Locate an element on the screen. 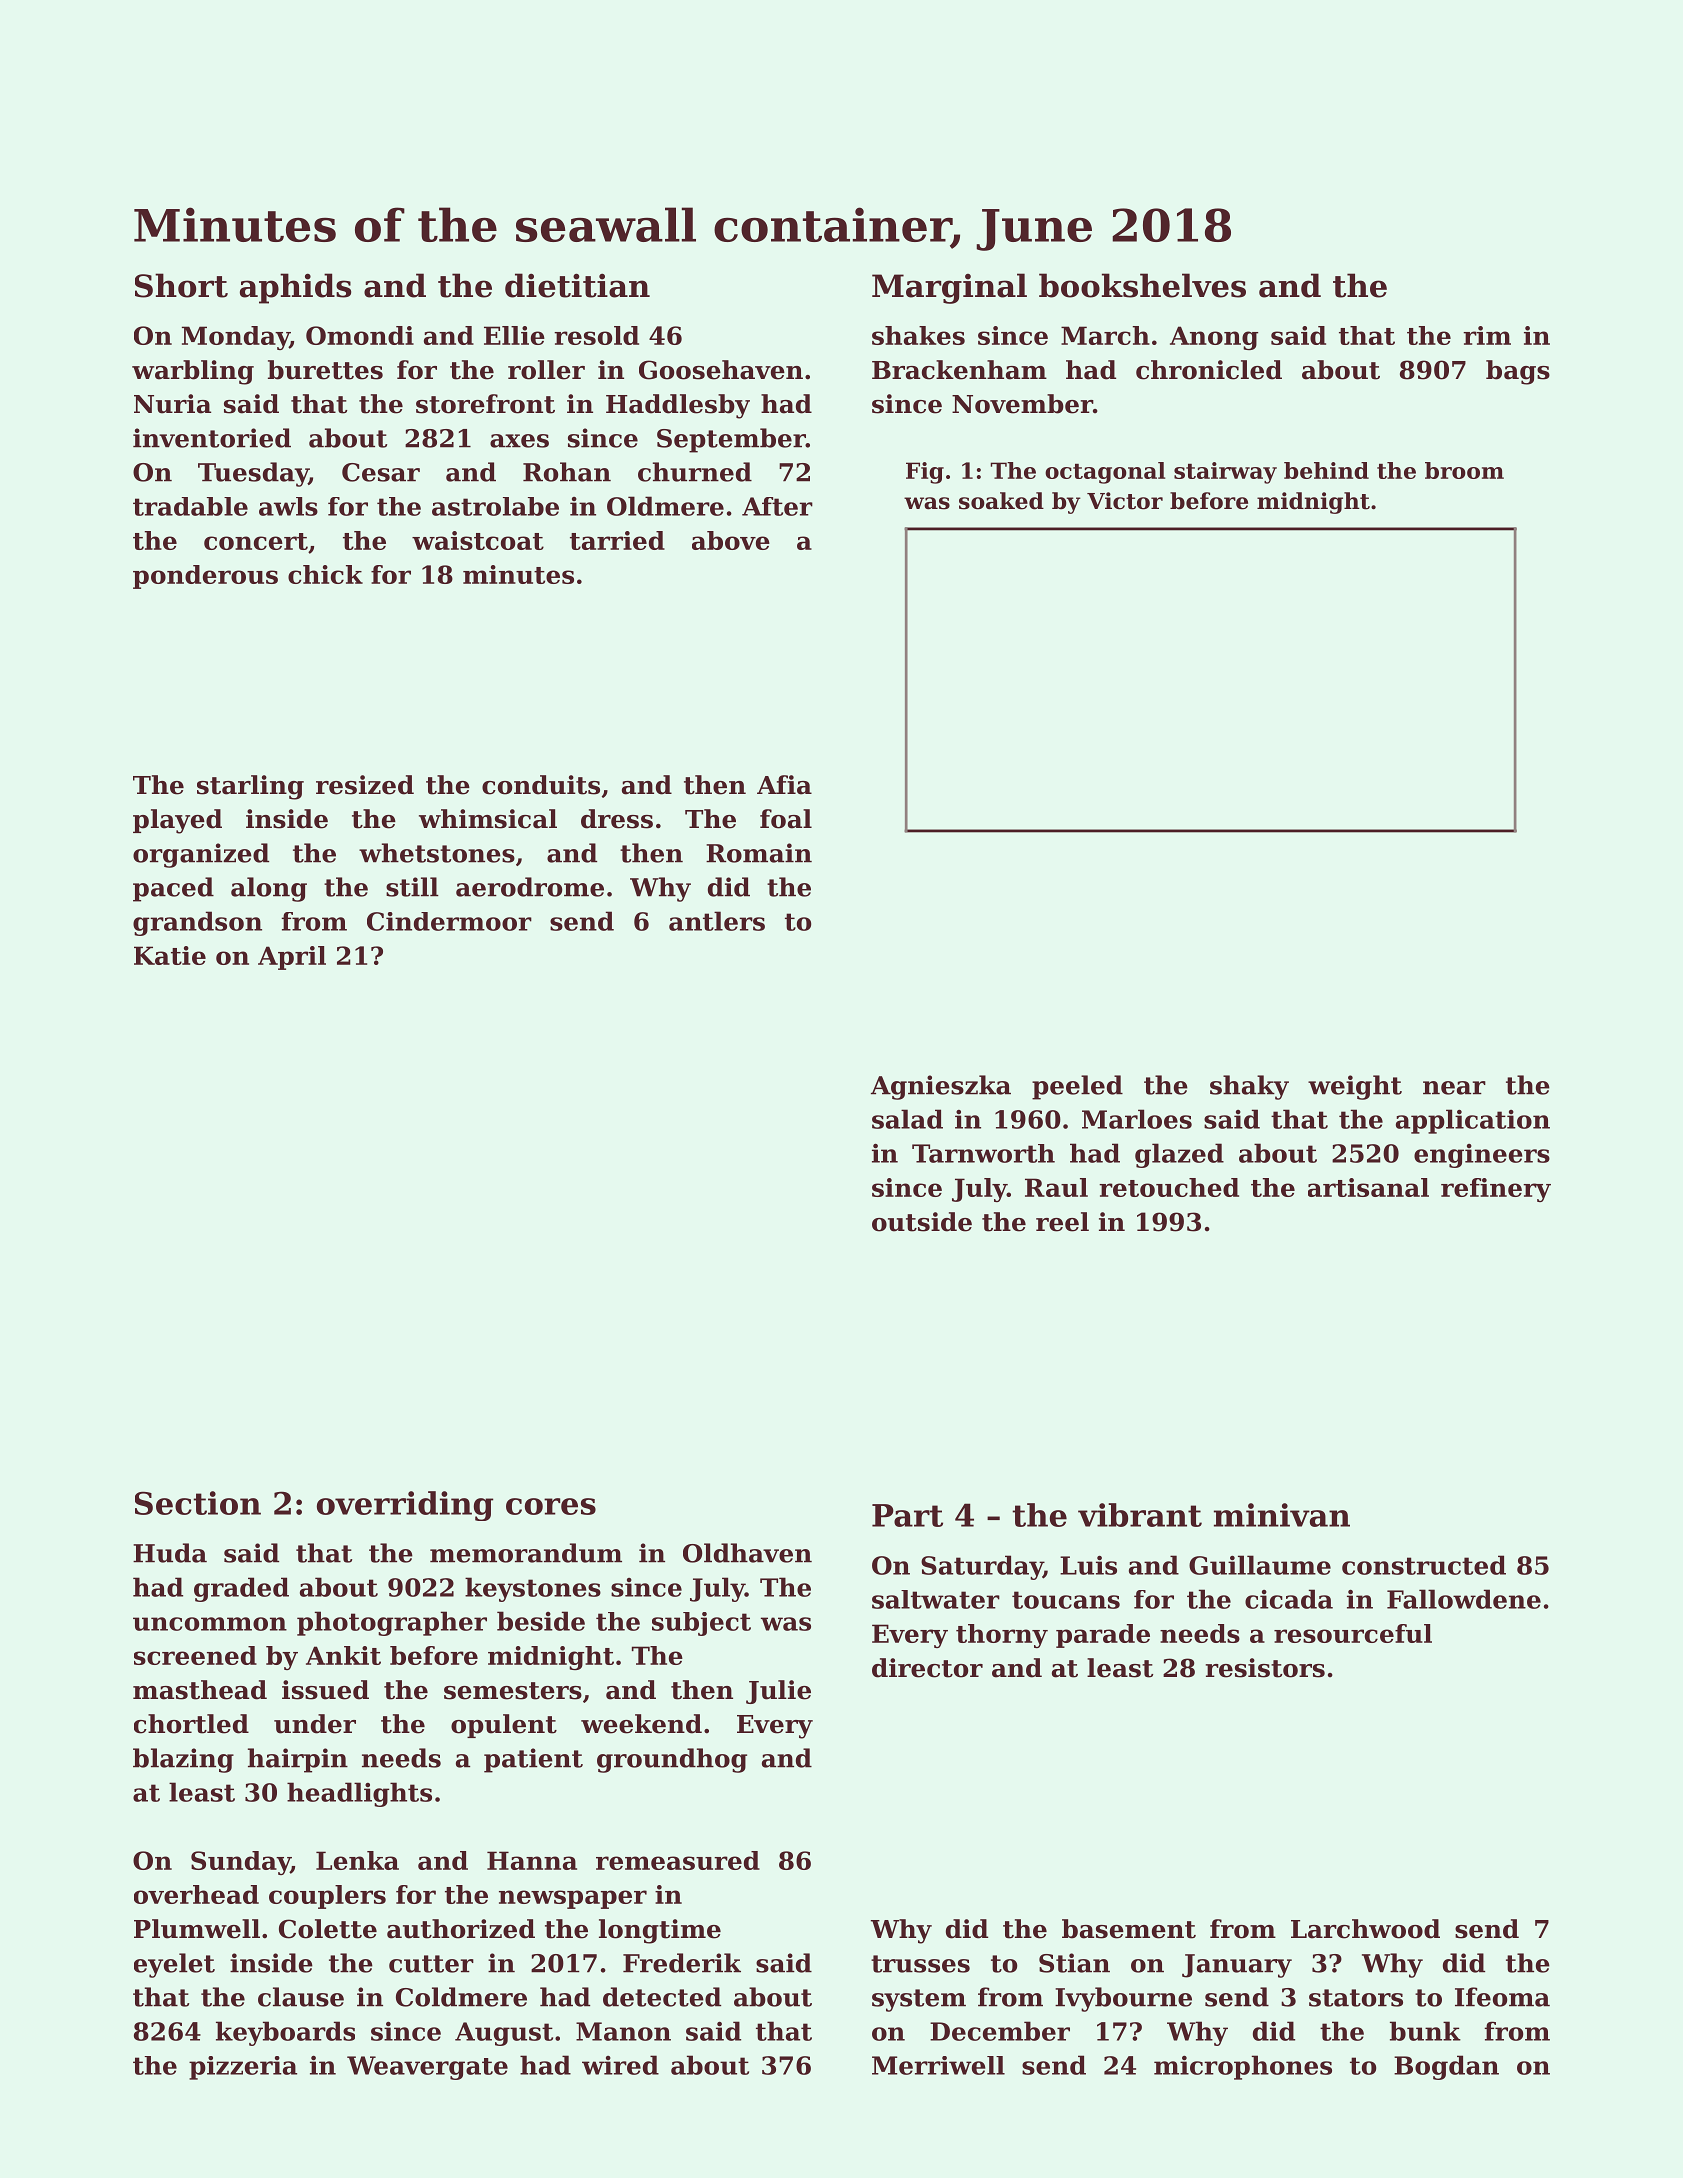 This screenshot has height=2178, width=1683. minivan is located at coordinates (1282, 1515).
